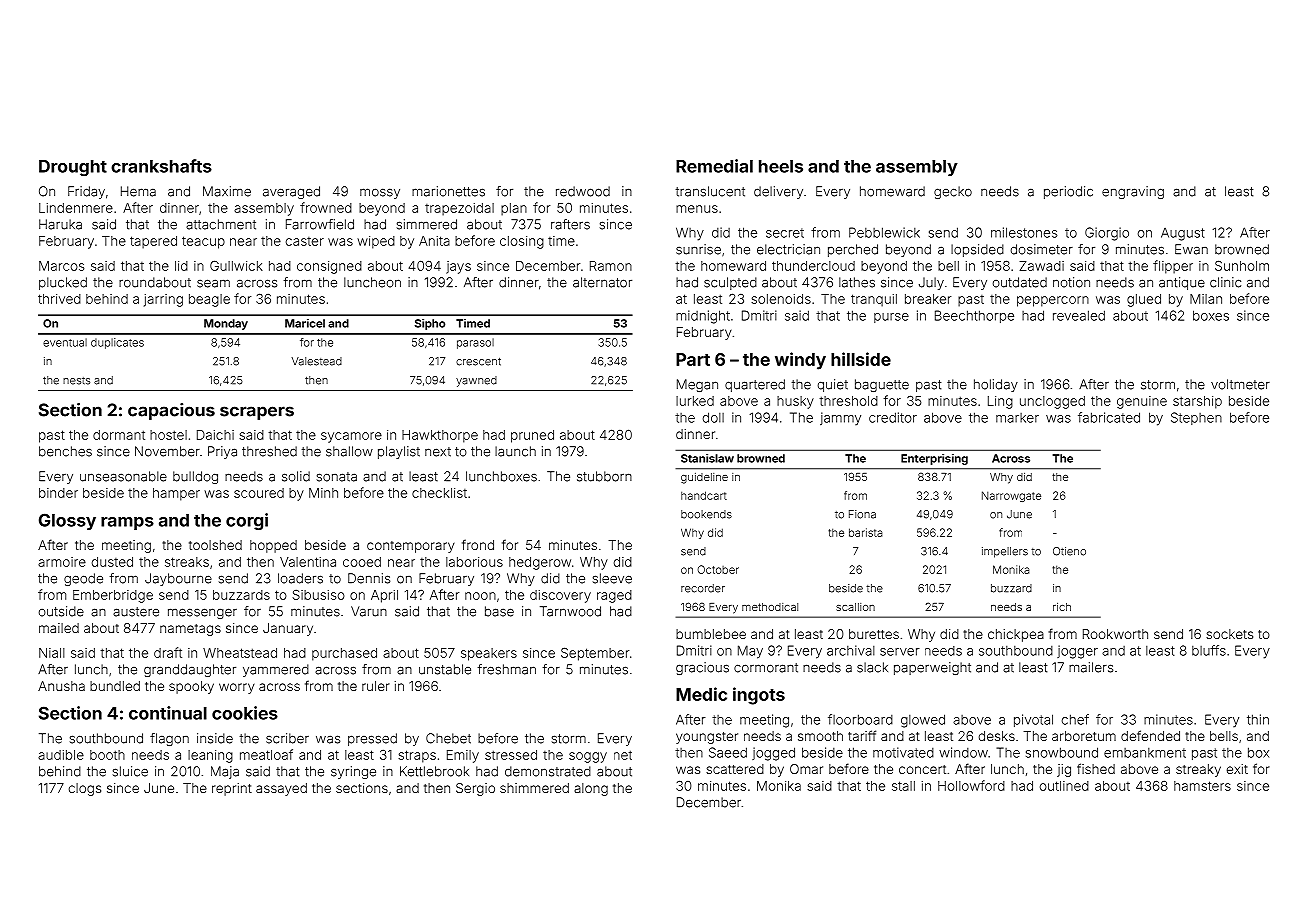  I want to click on Remedial, so click(714, 166).
